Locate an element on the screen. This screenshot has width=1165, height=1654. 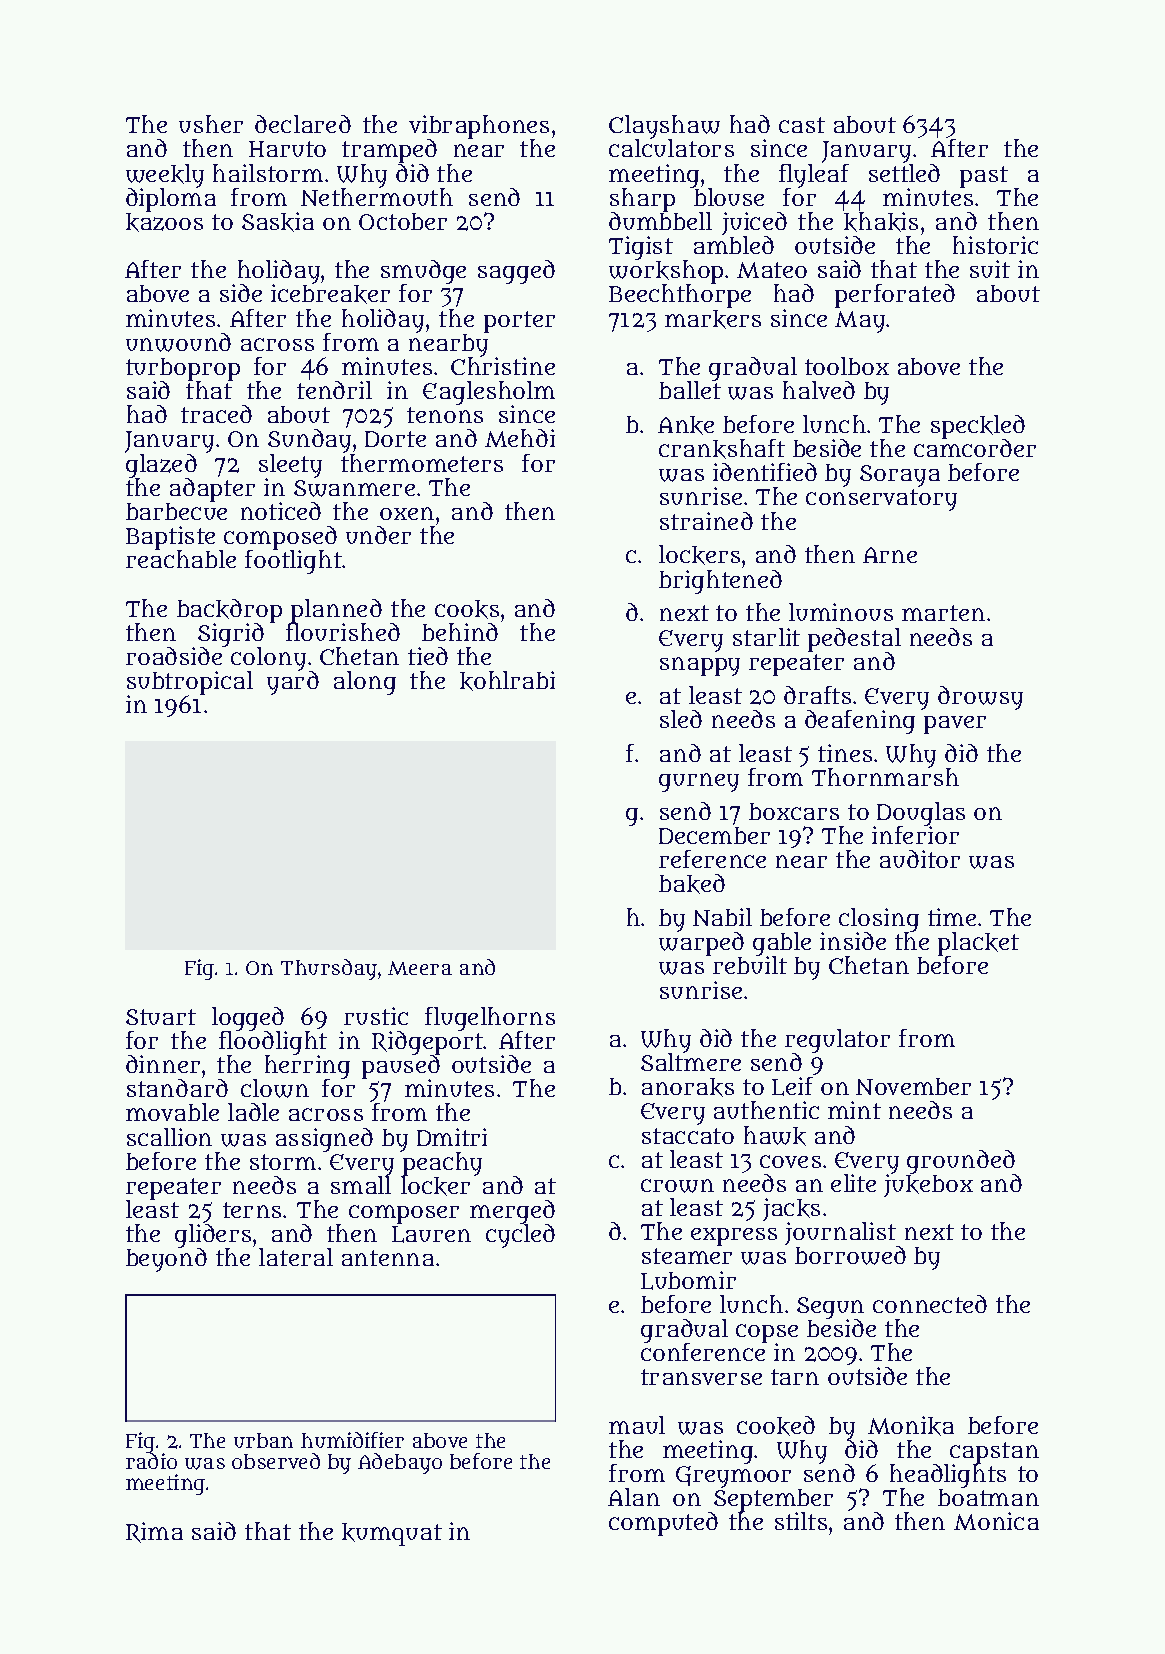
cast is located at coordinates (802, 125).
